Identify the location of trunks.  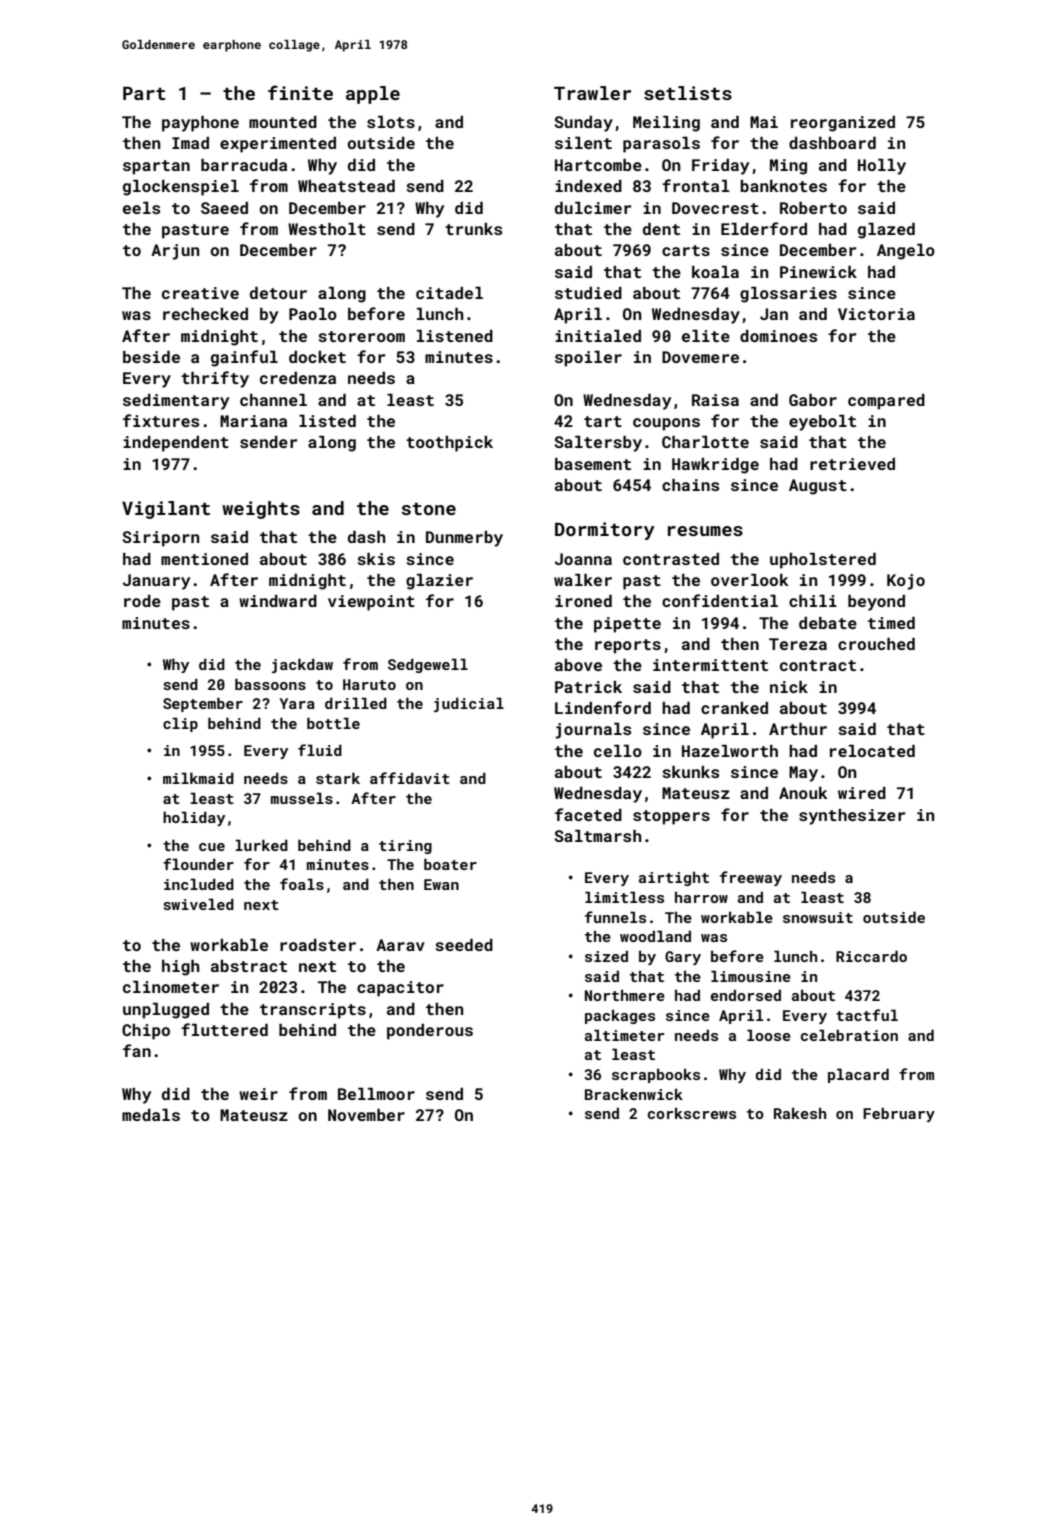
(473, 229).
